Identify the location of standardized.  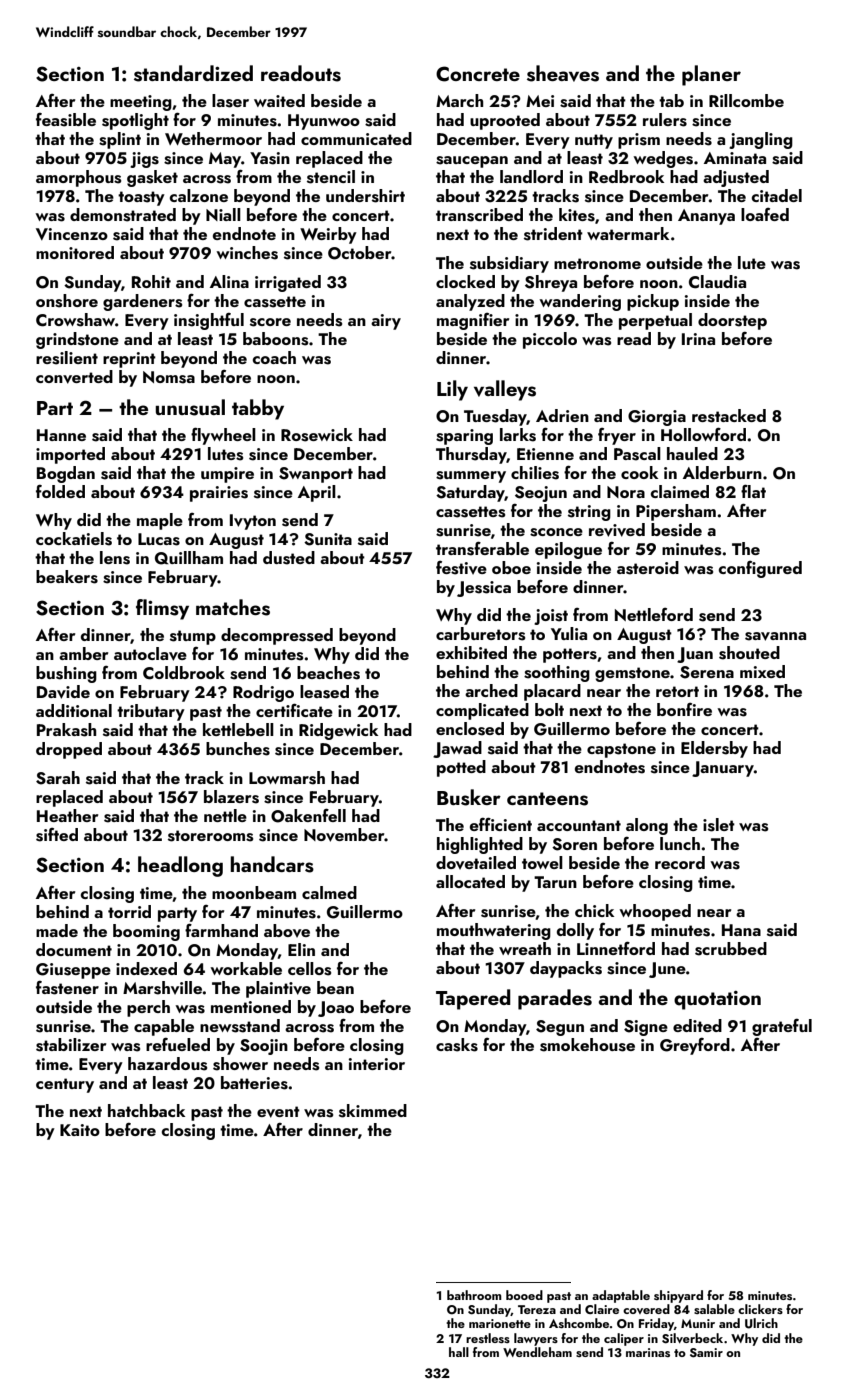
(193, 73).
